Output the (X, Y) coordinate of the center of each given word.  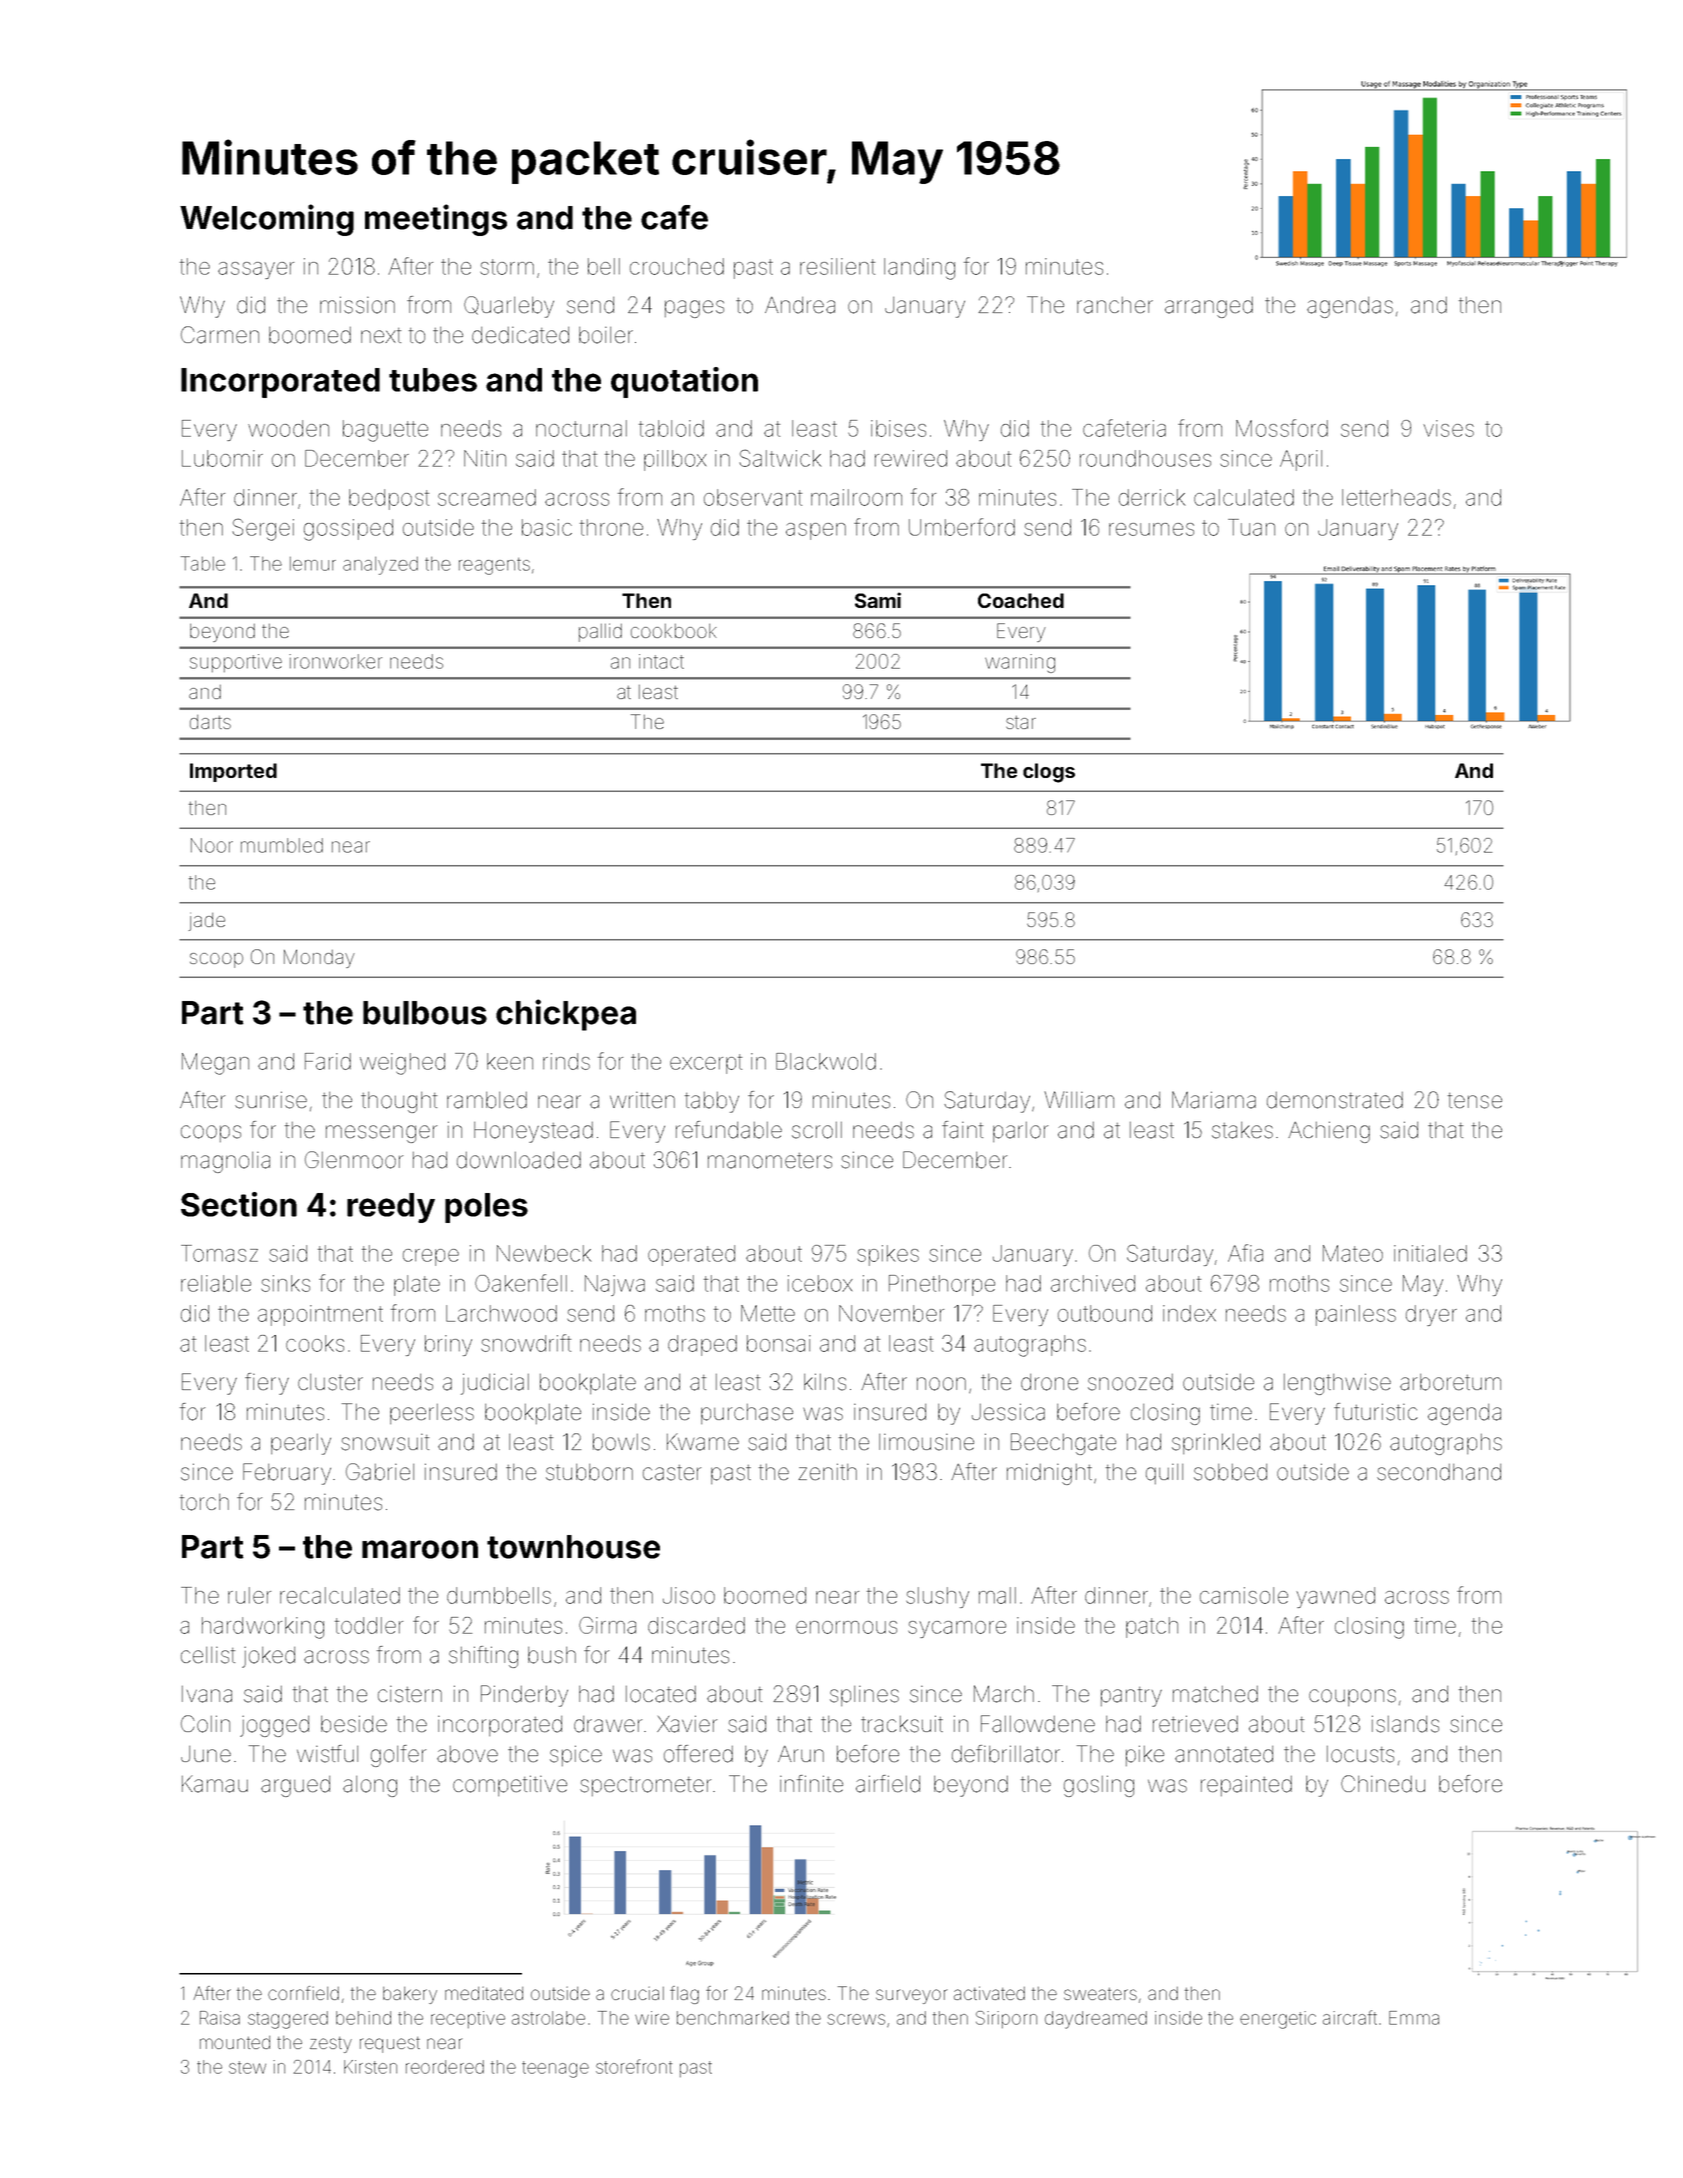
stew (247, 2067)
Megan (215, 1064)
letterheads (1396, 497)
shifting (483, 1657)
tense (1475, 1101)
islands (1405, 1724)
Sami (878, 600)
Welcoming (267, 220)
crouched (677, 266)
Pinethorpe (942, 1285)
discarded (696, 1625)
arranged (1209, 307)
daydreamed (1096, 2020)
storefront (634, 2066)
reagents (494, 566)
